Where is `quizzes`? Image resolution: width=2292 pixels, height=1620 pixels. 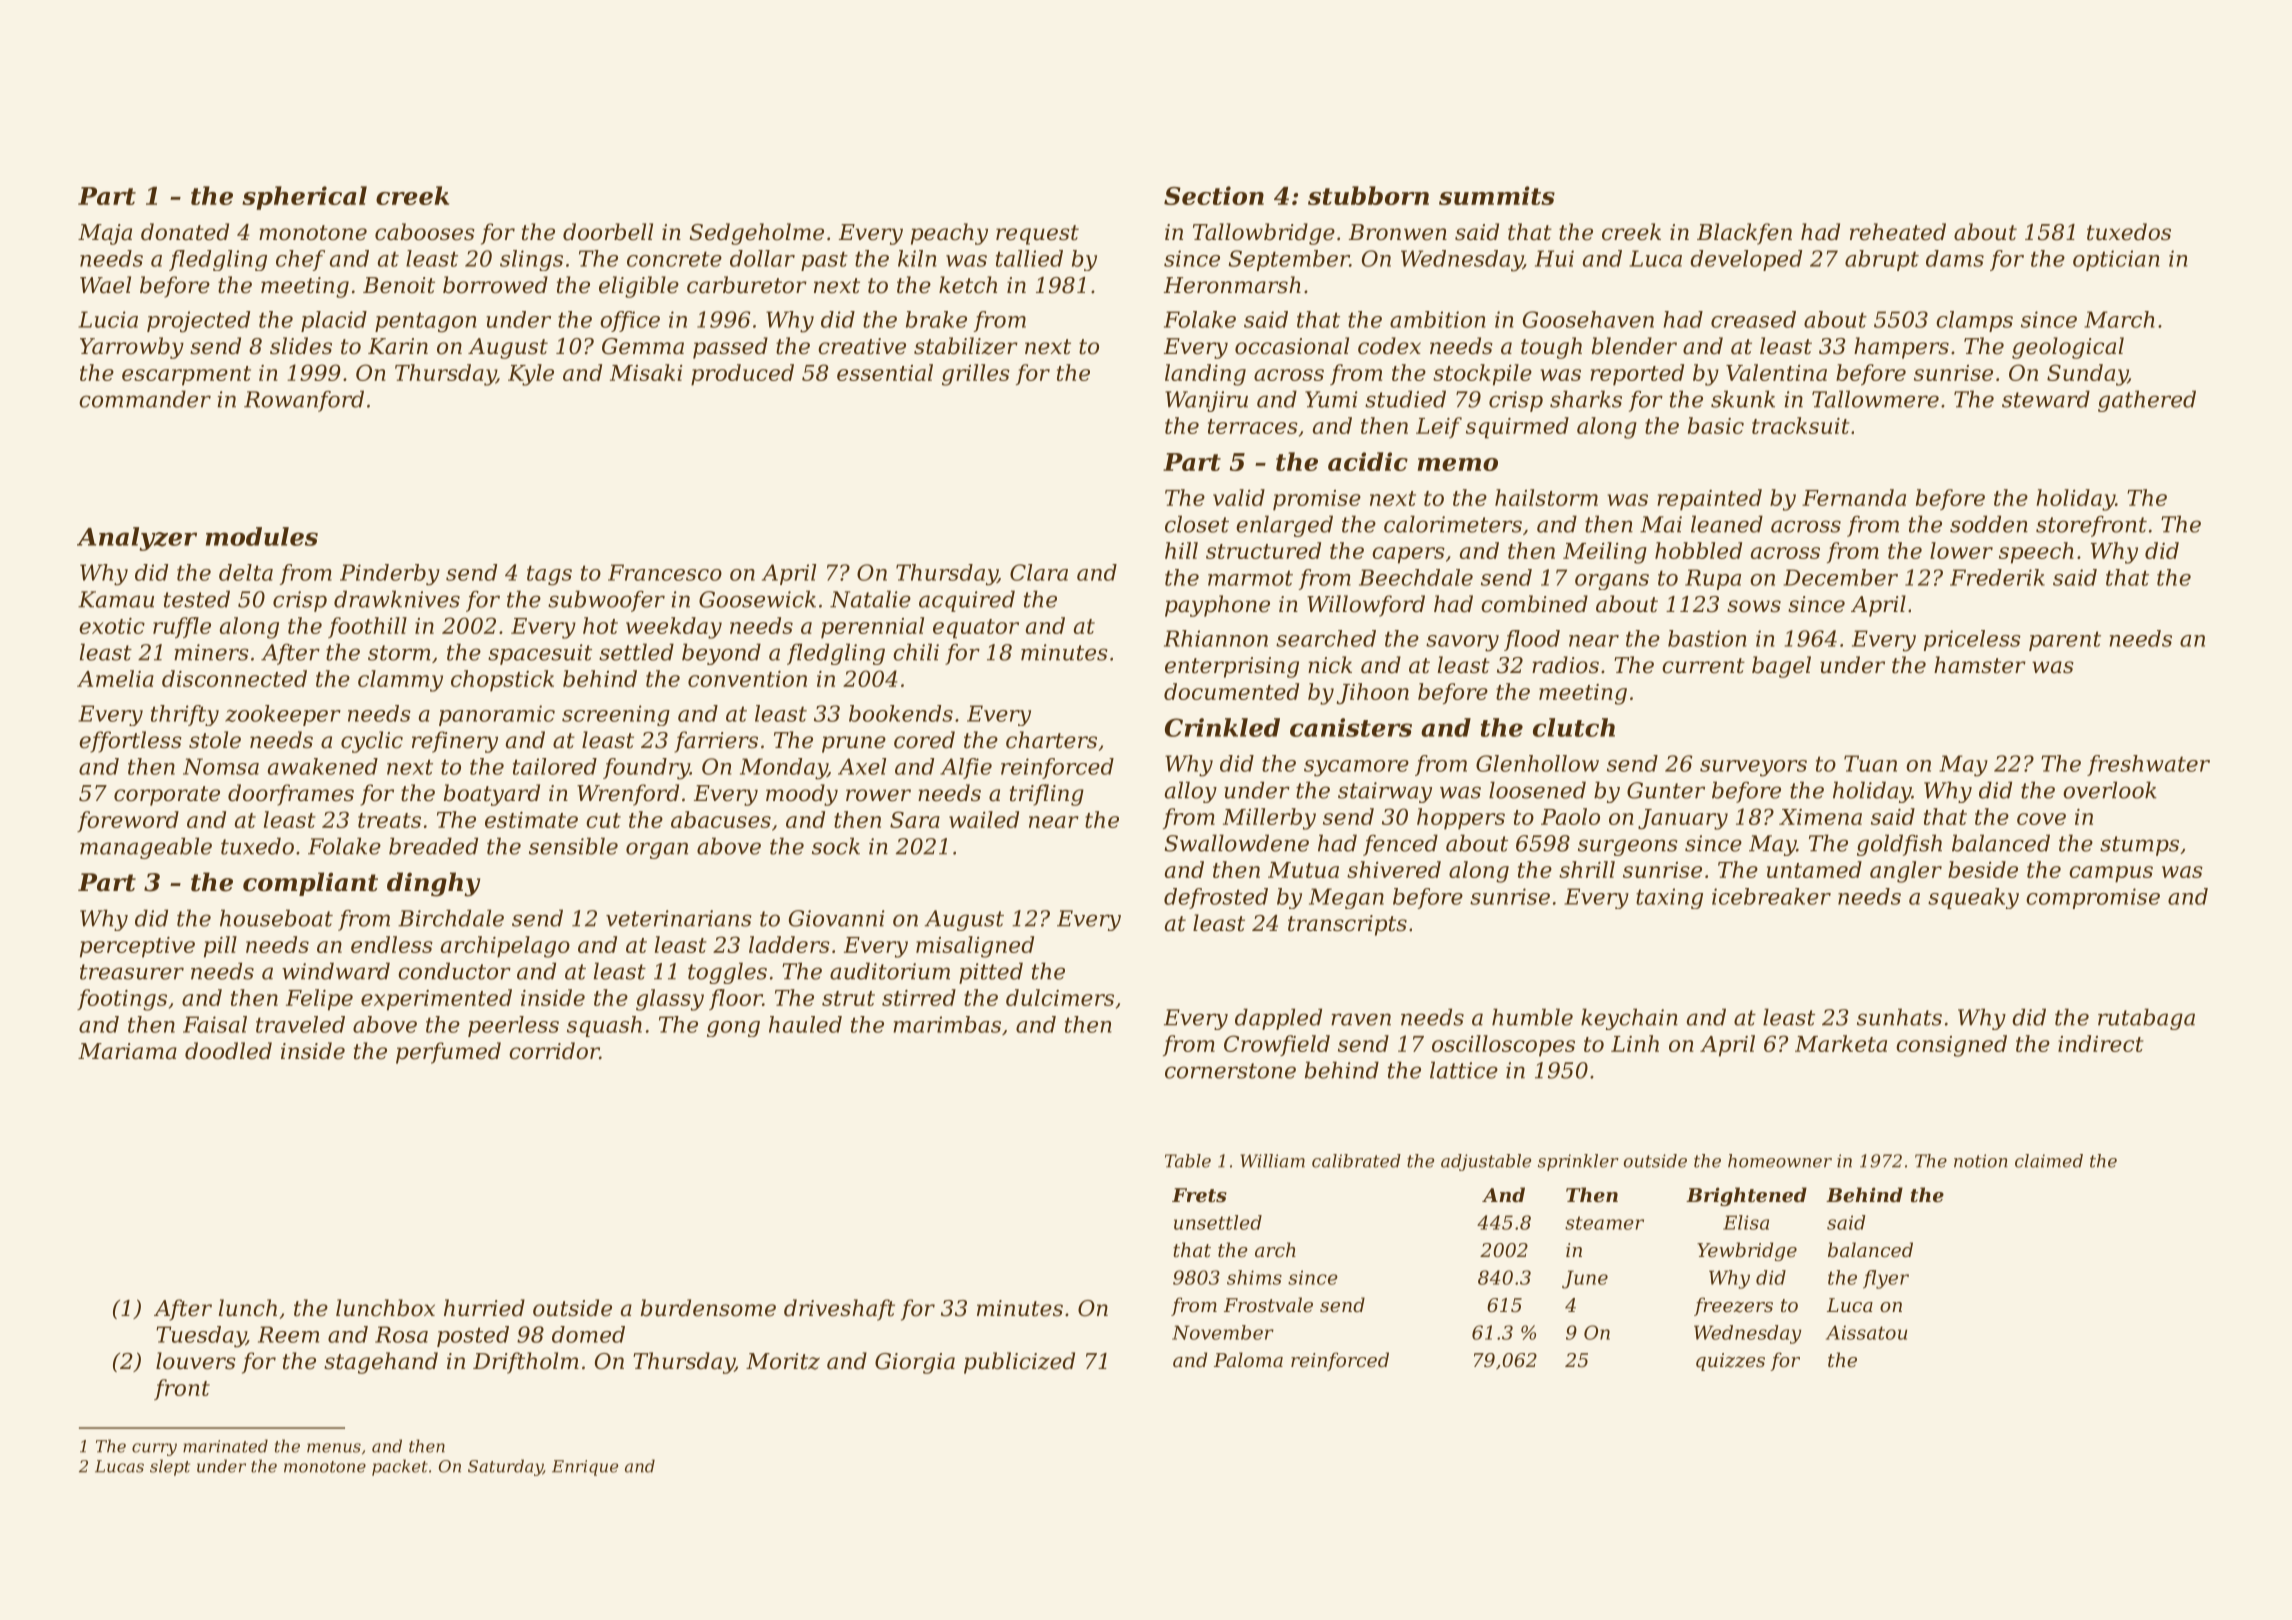 quizzes is located at coordinates (1730, 1362).
